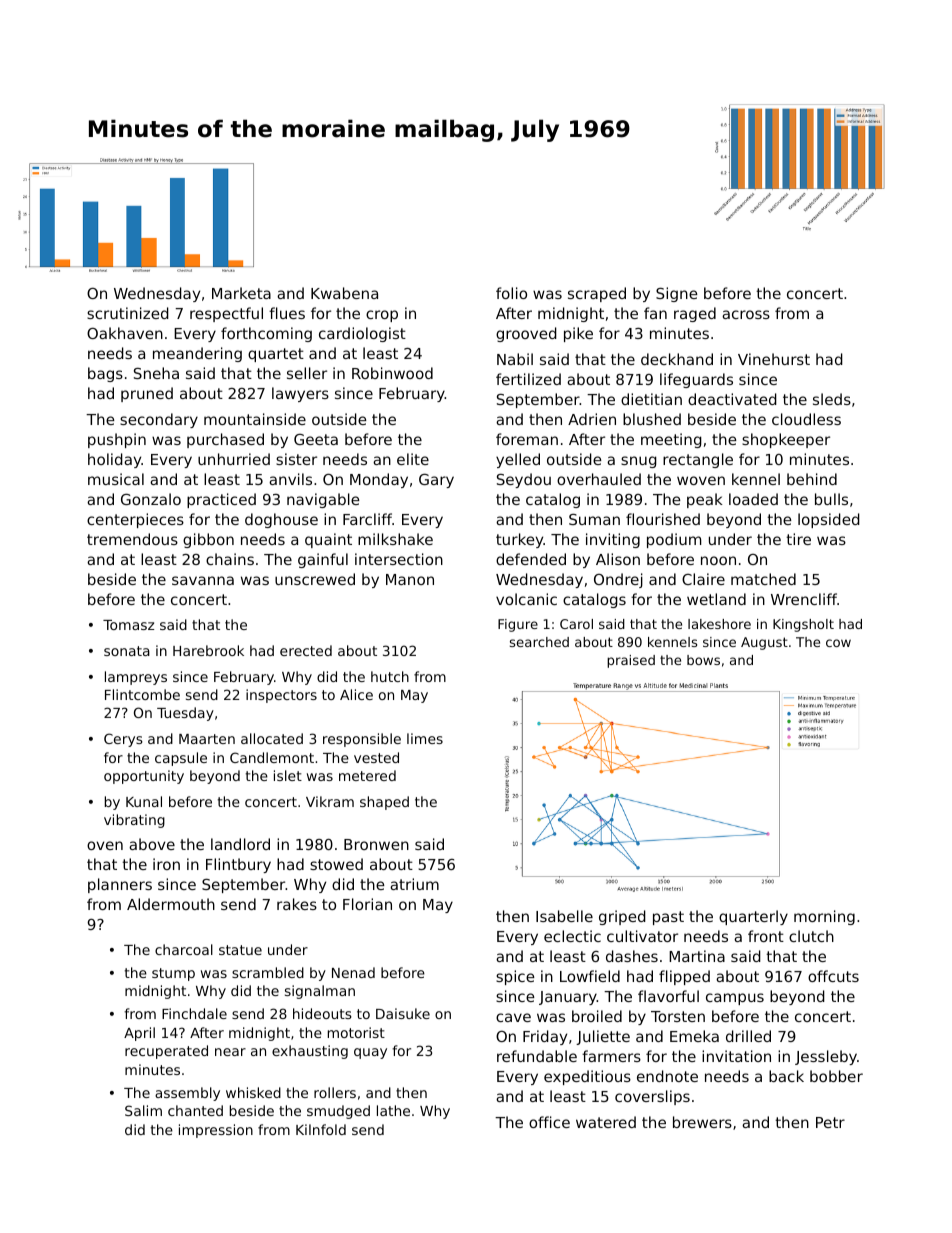 This page has height=1233, width=952. What do you see at coordinates (698, 460) in the page?
I see `rectangle` at bounding box center [698, 460].
